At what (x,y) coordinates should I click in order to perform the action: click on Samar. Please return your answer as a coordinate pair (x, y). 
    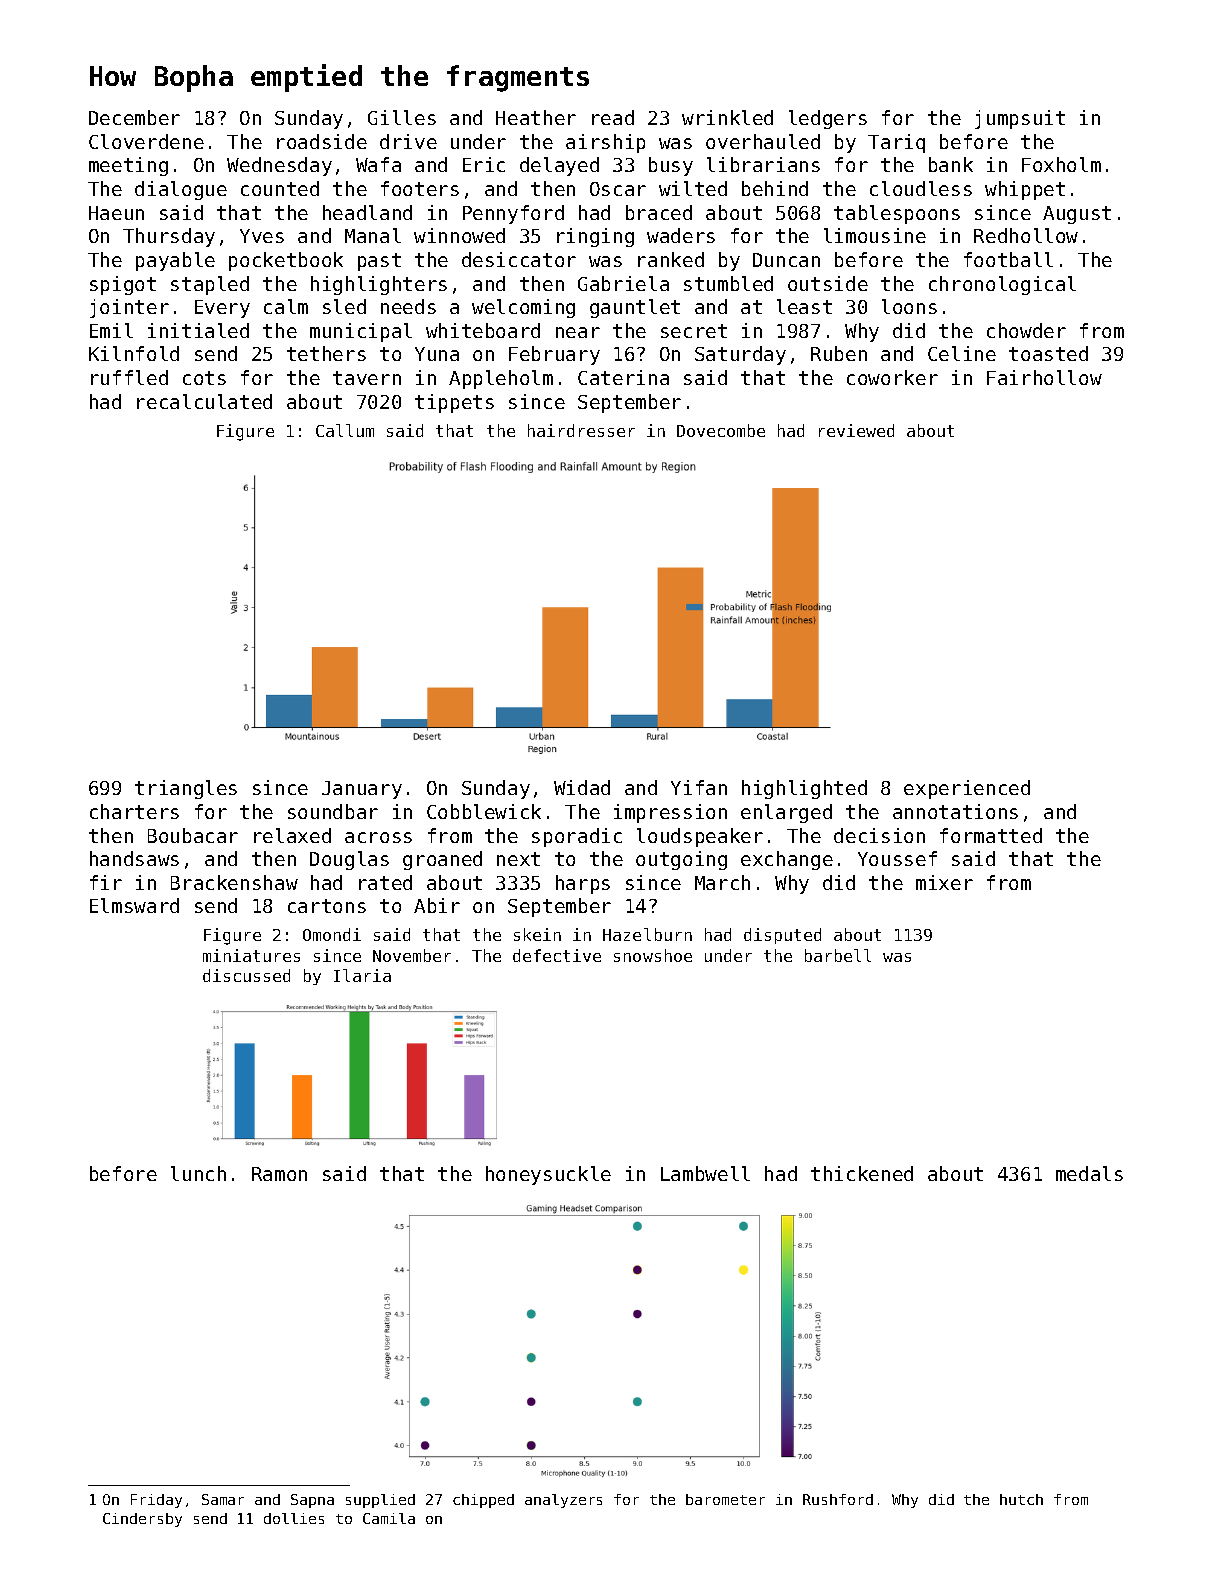
    Looking at the image, I should click on (223, 1499).
